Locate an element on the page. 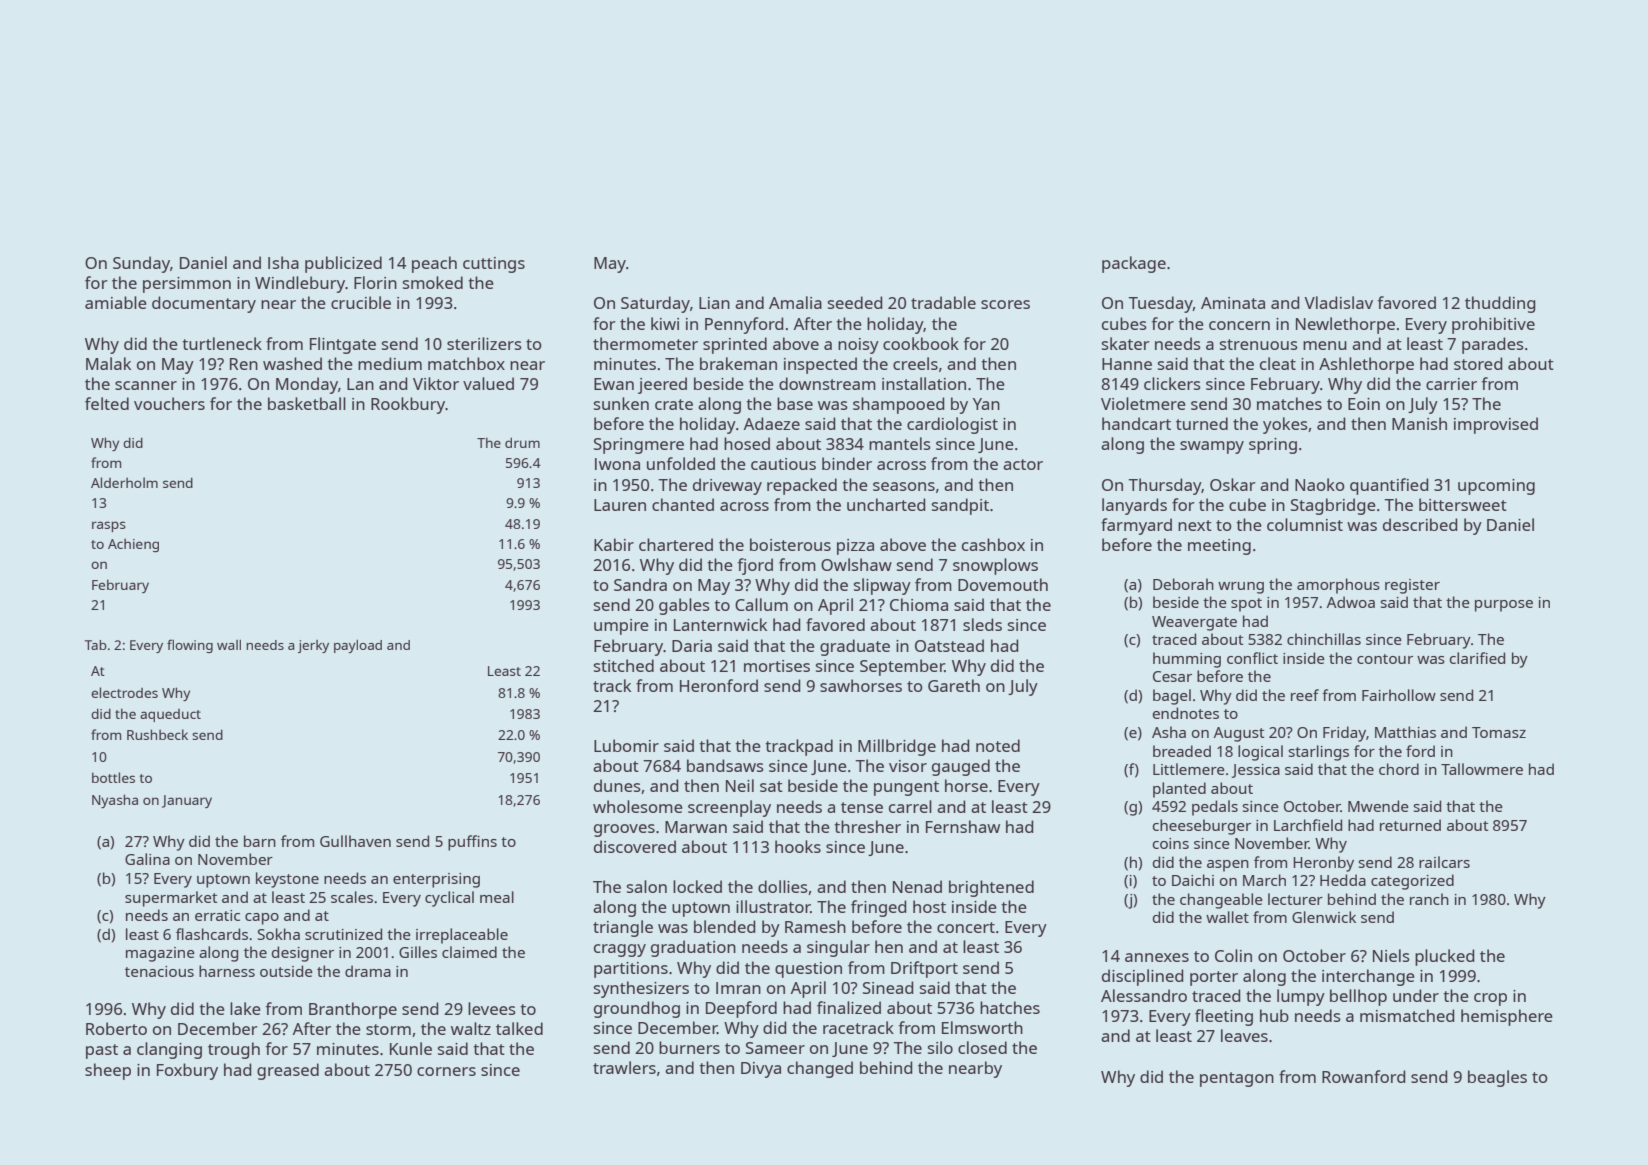 The height and width of the page is (1165, 1648). waltz is located at coordinates (471, 1028).
